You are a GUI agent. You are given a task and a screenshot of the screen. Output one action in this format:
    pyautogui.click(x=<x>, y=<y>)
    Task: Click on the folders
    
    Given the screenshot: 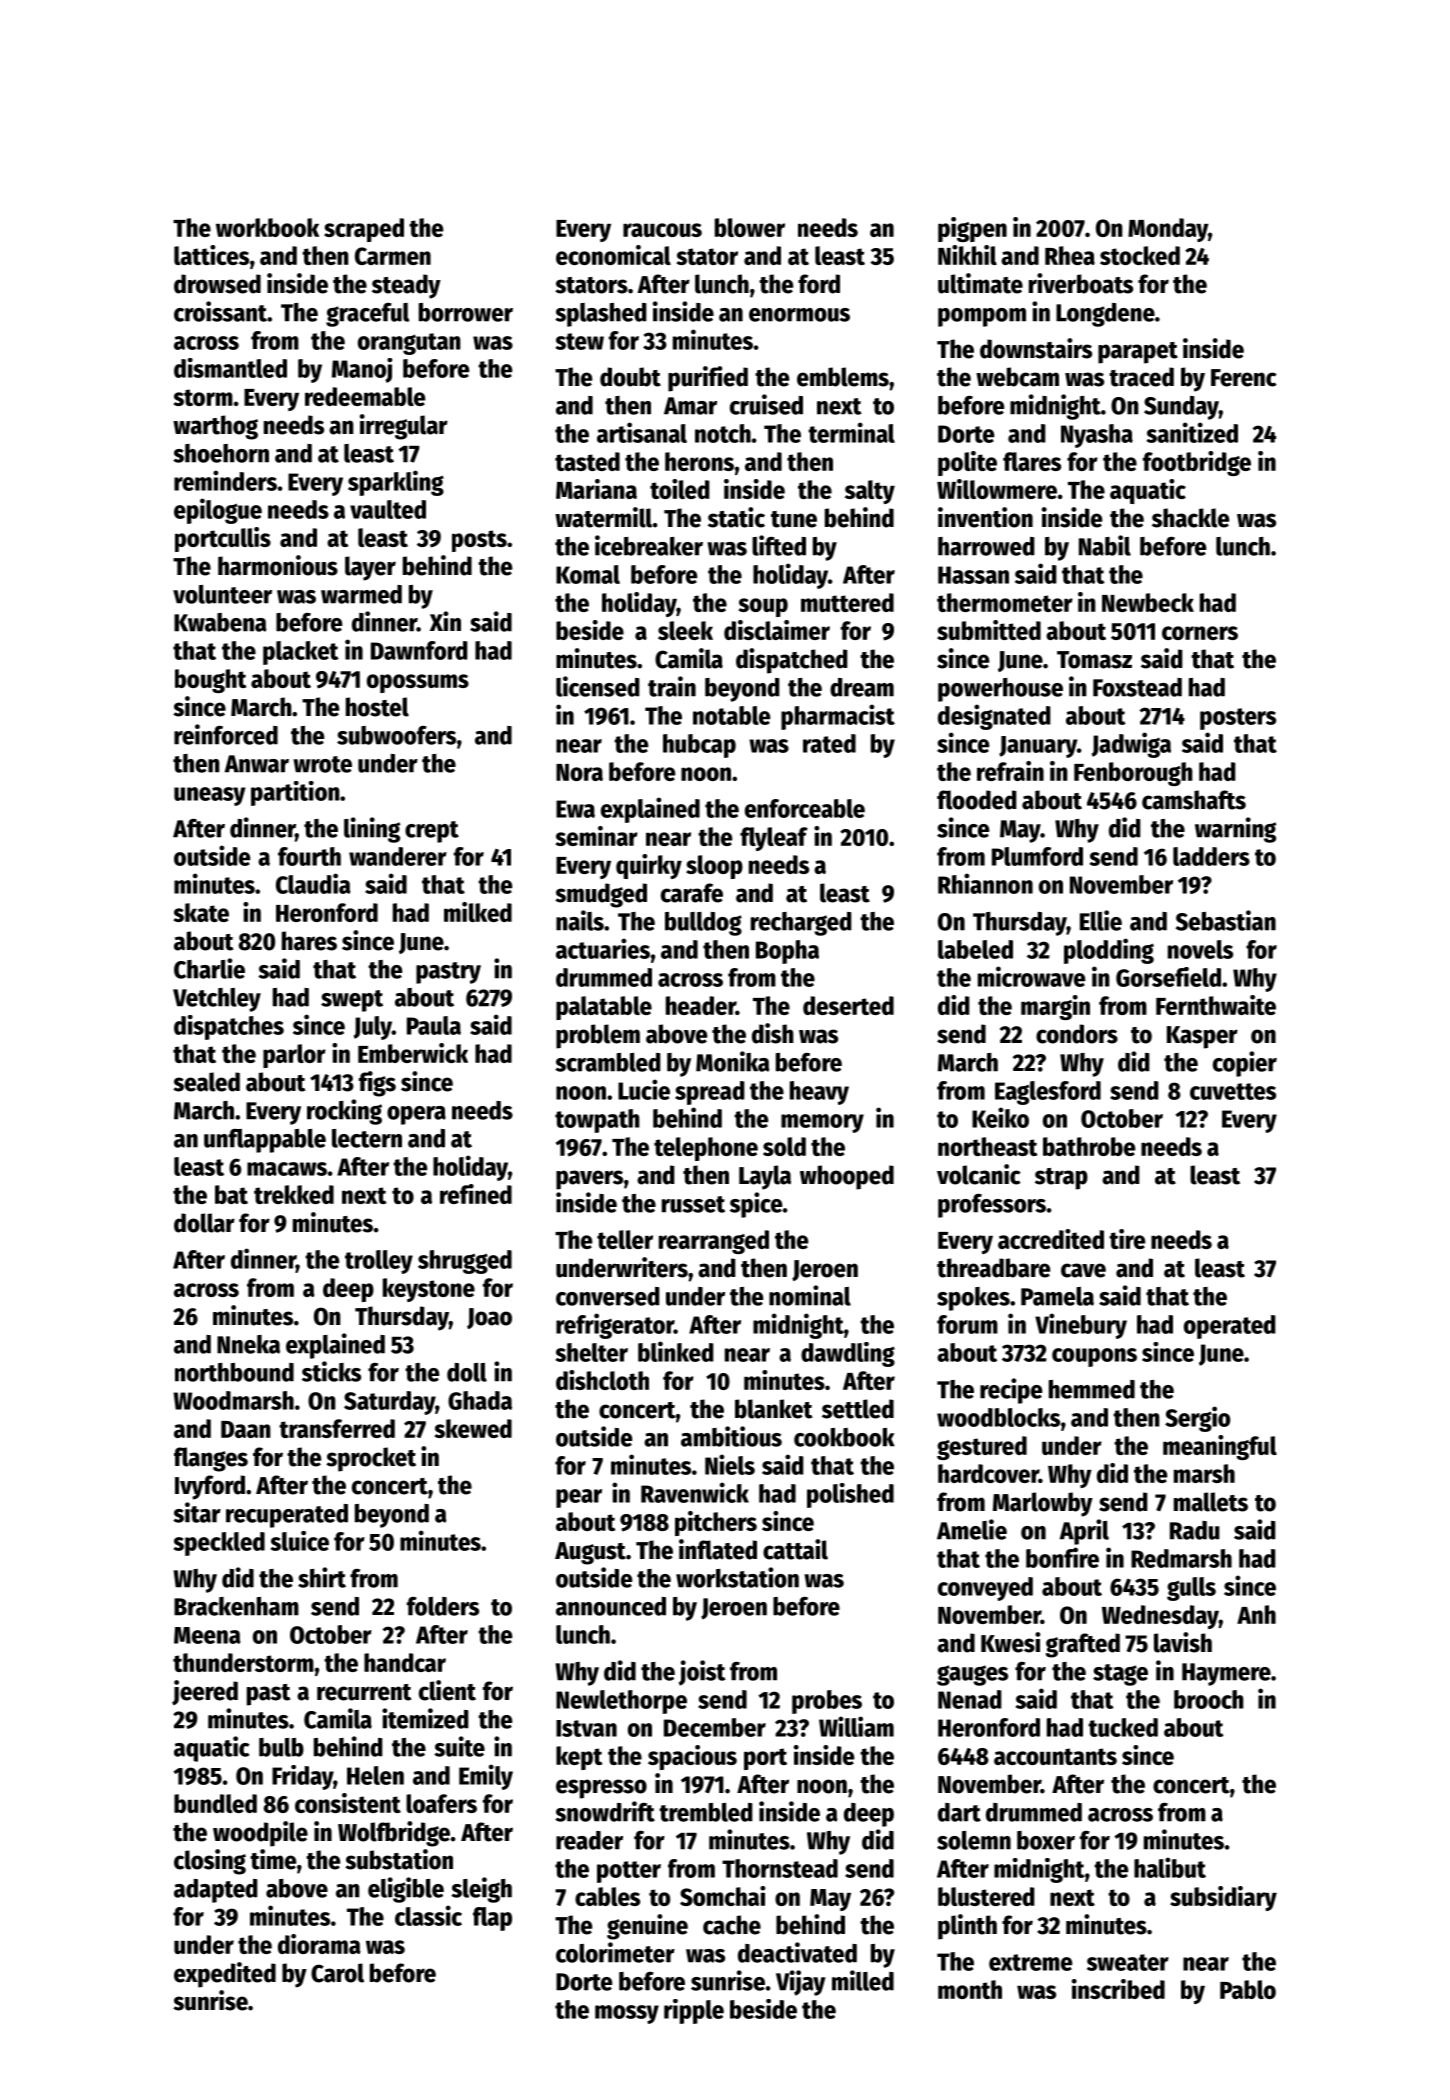 What is the action you would take?
    pyautogui.click(x=443, y=1606)
